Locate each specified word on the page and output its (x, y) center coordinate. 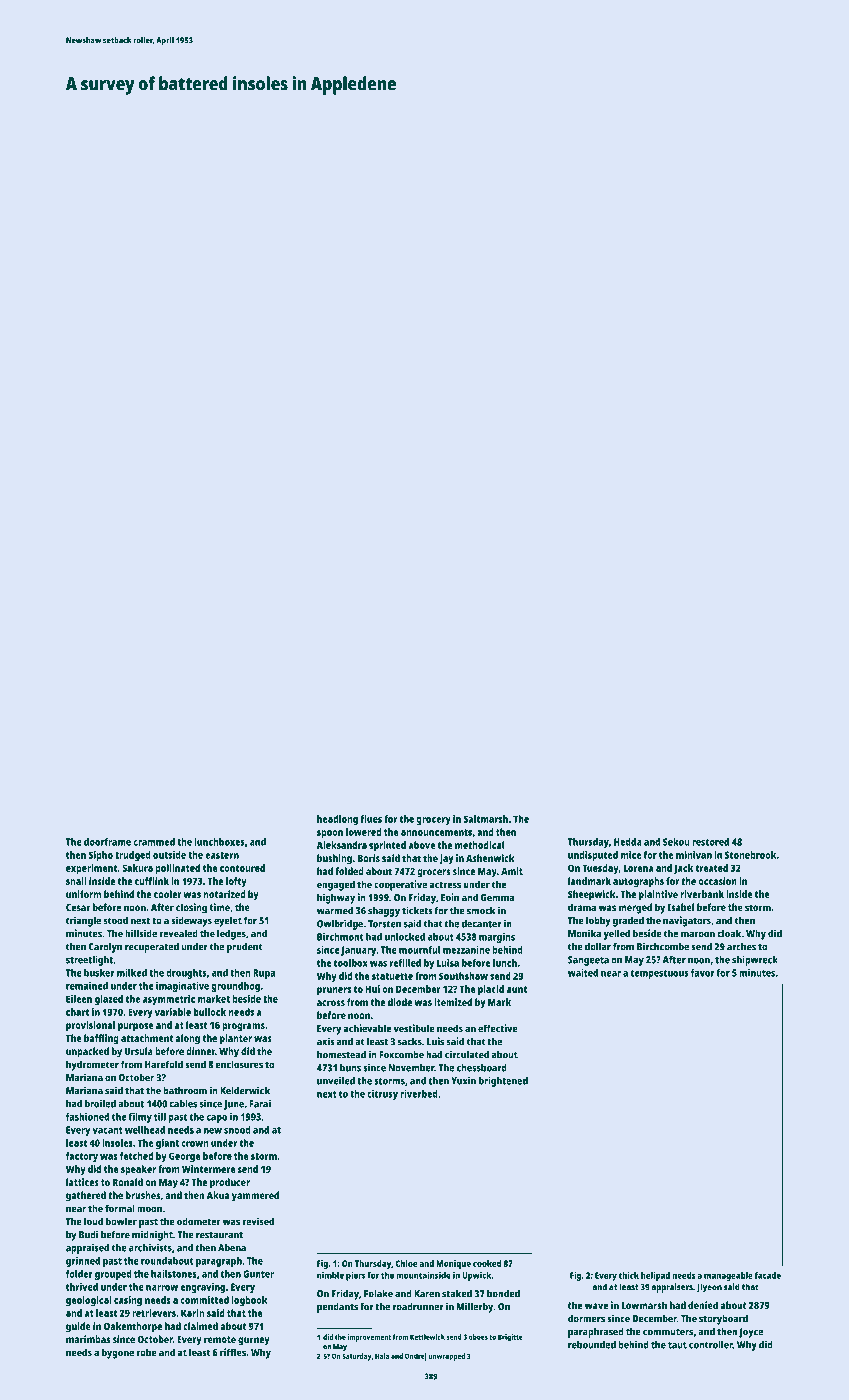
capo (216, 1119)
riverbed (419, 1094)
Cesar (78, 907)
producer (230, 1183)
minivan (694, 855)
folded (349, 871)
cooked (487, 1263)
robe (147, 1352)
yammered (255, 1196)
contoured (242, 868)
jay (446, 859)
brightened (503, 1081)
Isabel (680, 907)
